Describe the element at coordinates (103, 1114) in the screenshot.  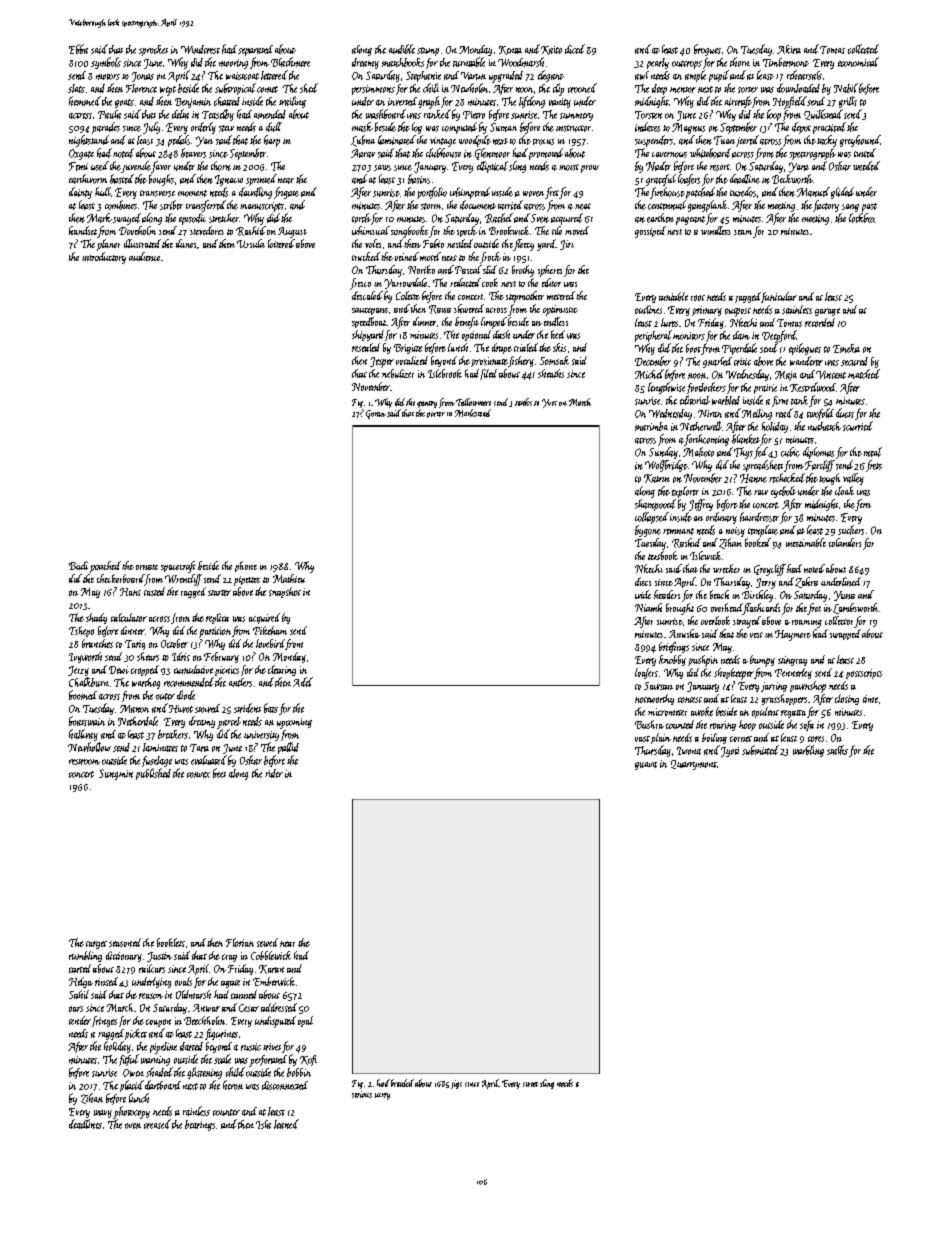
I see `wavy` at that location.
